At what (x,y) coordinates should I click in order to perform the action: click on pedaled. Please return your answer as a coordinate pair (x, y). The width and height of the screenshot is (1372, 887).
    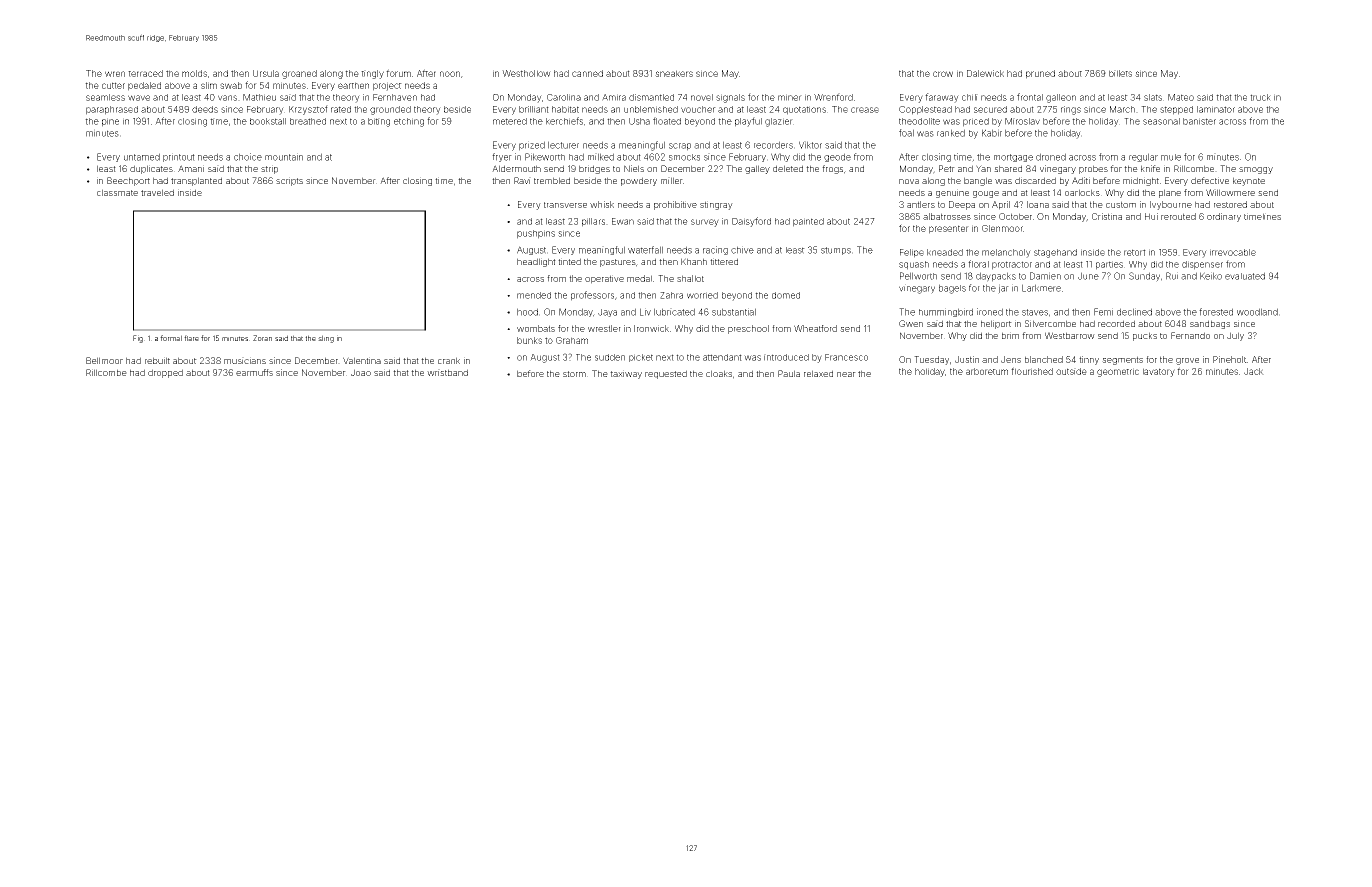
    Looking at the image, I should click on (144, 86).
